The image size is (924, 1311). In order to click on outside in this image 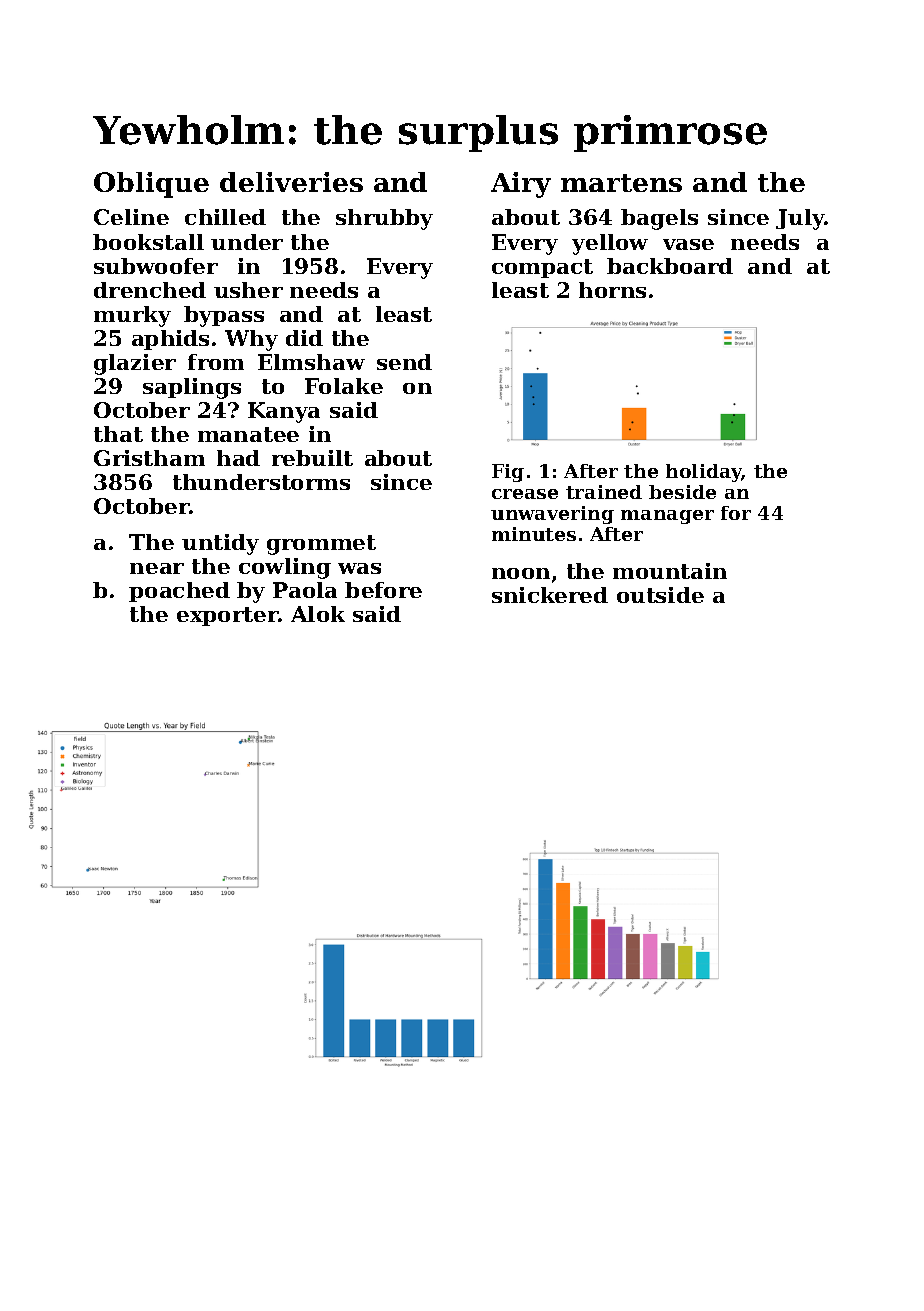, I will do `click(660, 595)`.
